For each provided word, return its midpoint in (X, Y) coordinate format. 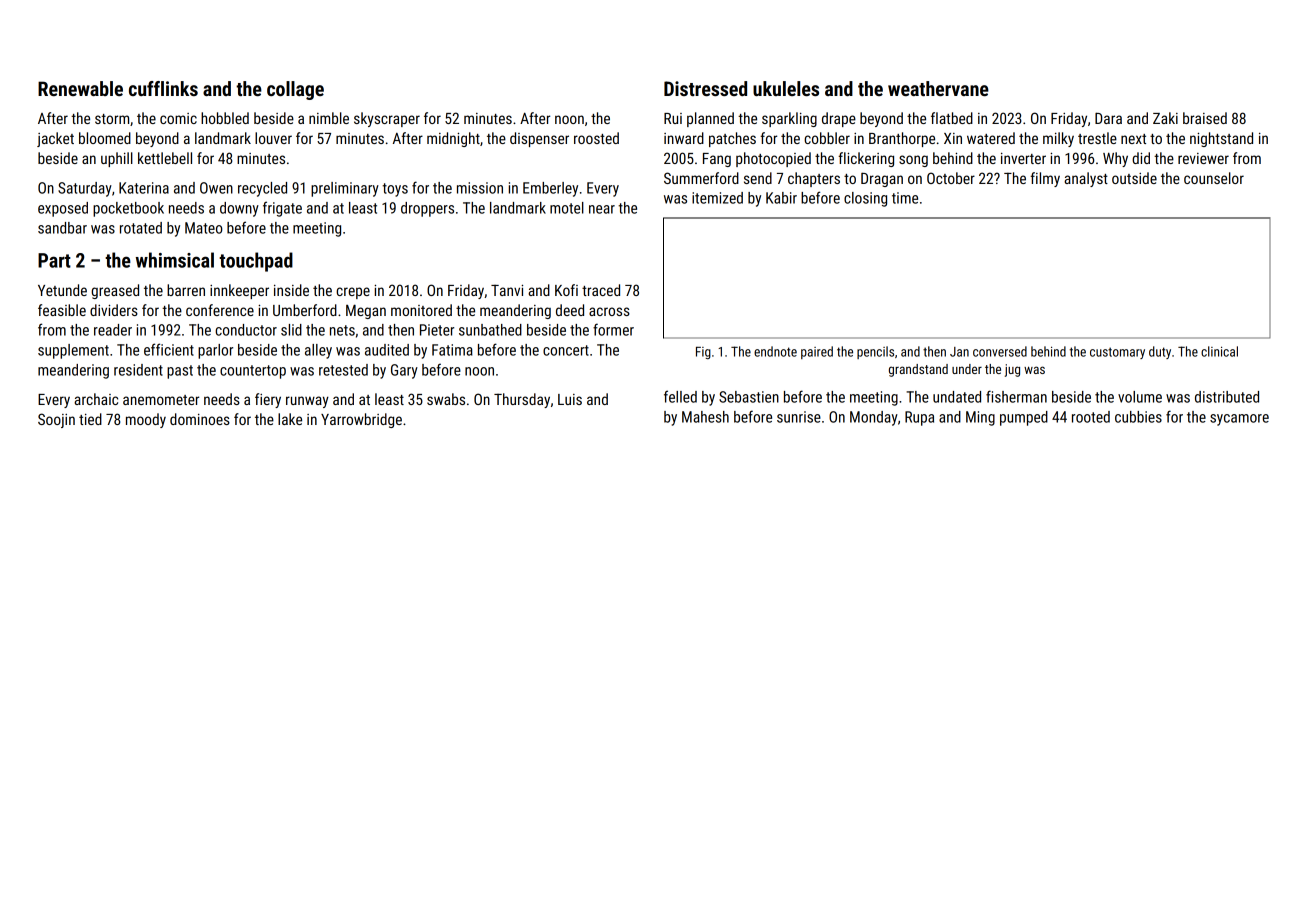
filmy (1045, 179)
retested (343, 370)
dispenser (539, 139)
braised (1205, 118)
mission (480, 188)
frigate (282, 209)
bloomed (105, 138)
